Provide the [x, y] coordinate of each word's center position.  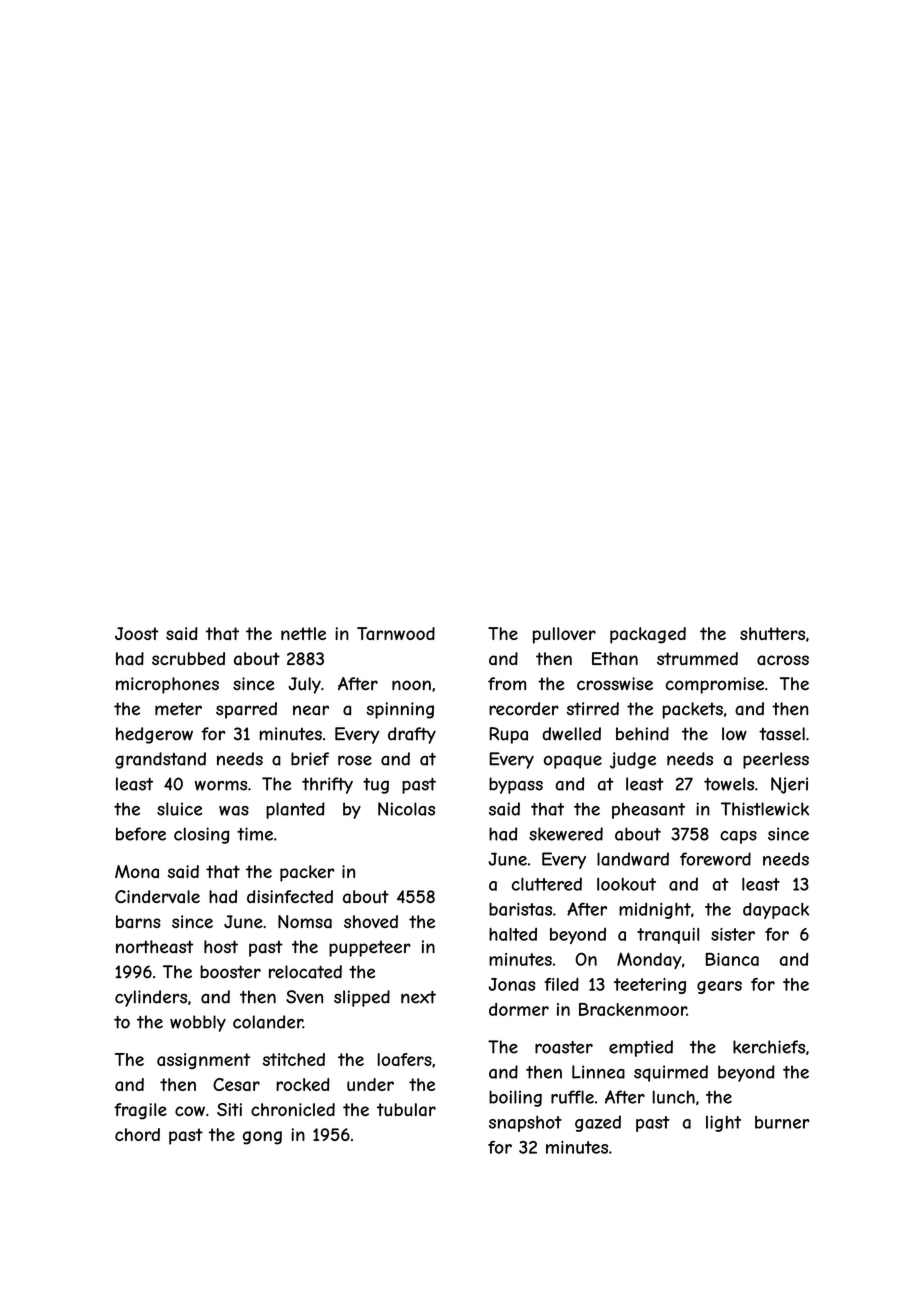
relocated [305, 972]
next [418, 997]
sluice [179, 809]
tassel [782, 734]
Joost [137, 633]
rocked [303, 1084]
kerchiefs [769, 1047]
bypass [516, 785]
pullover [564, 635]
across [783, 660]
